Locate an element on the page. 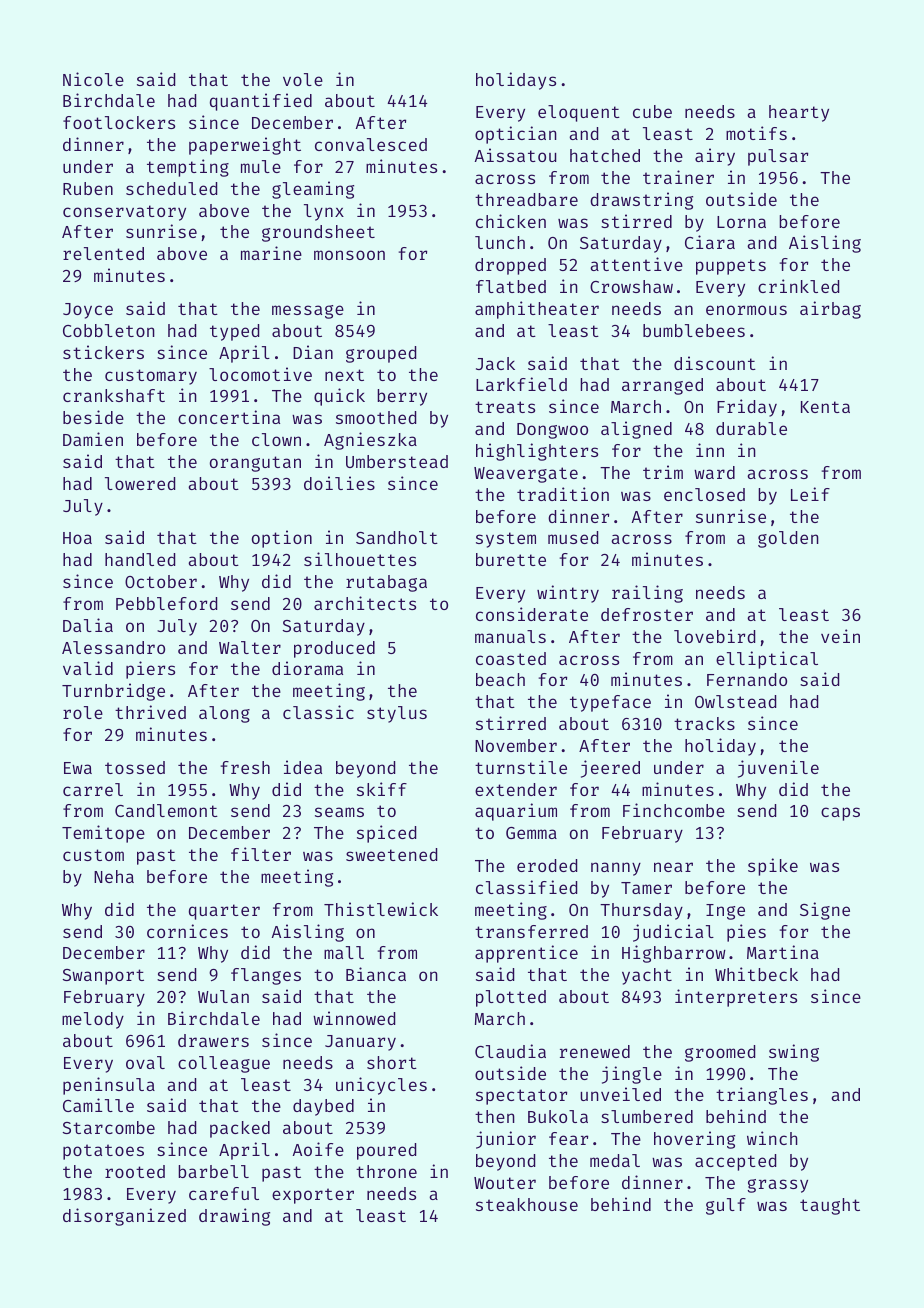 Image resolution: width=924 pixels, height=1308 pixels. Nicole is located at coordinates (93, 79).
